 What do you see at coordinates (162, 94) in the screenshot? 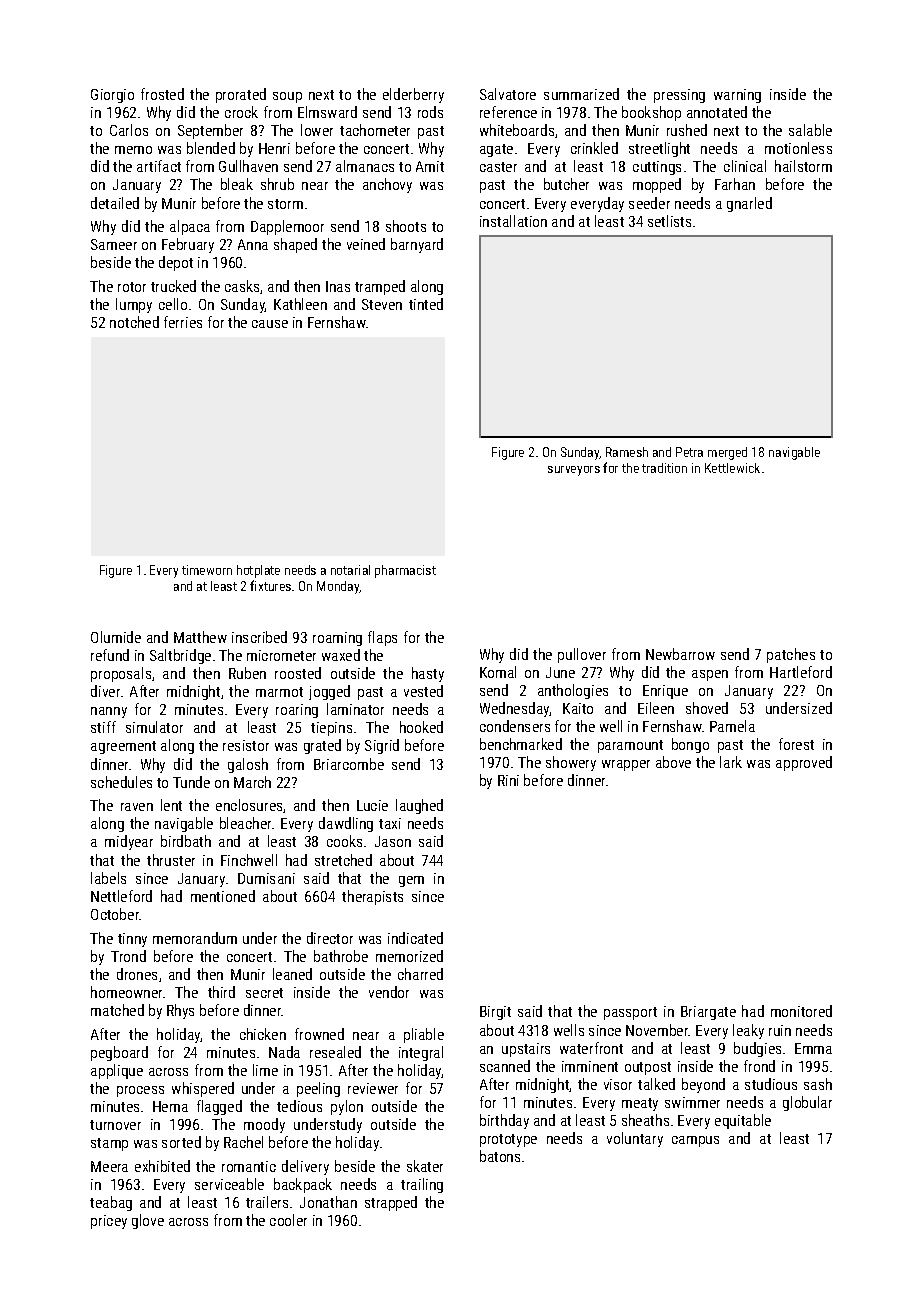
I see `frosted` at bounding box center [162, 94].
